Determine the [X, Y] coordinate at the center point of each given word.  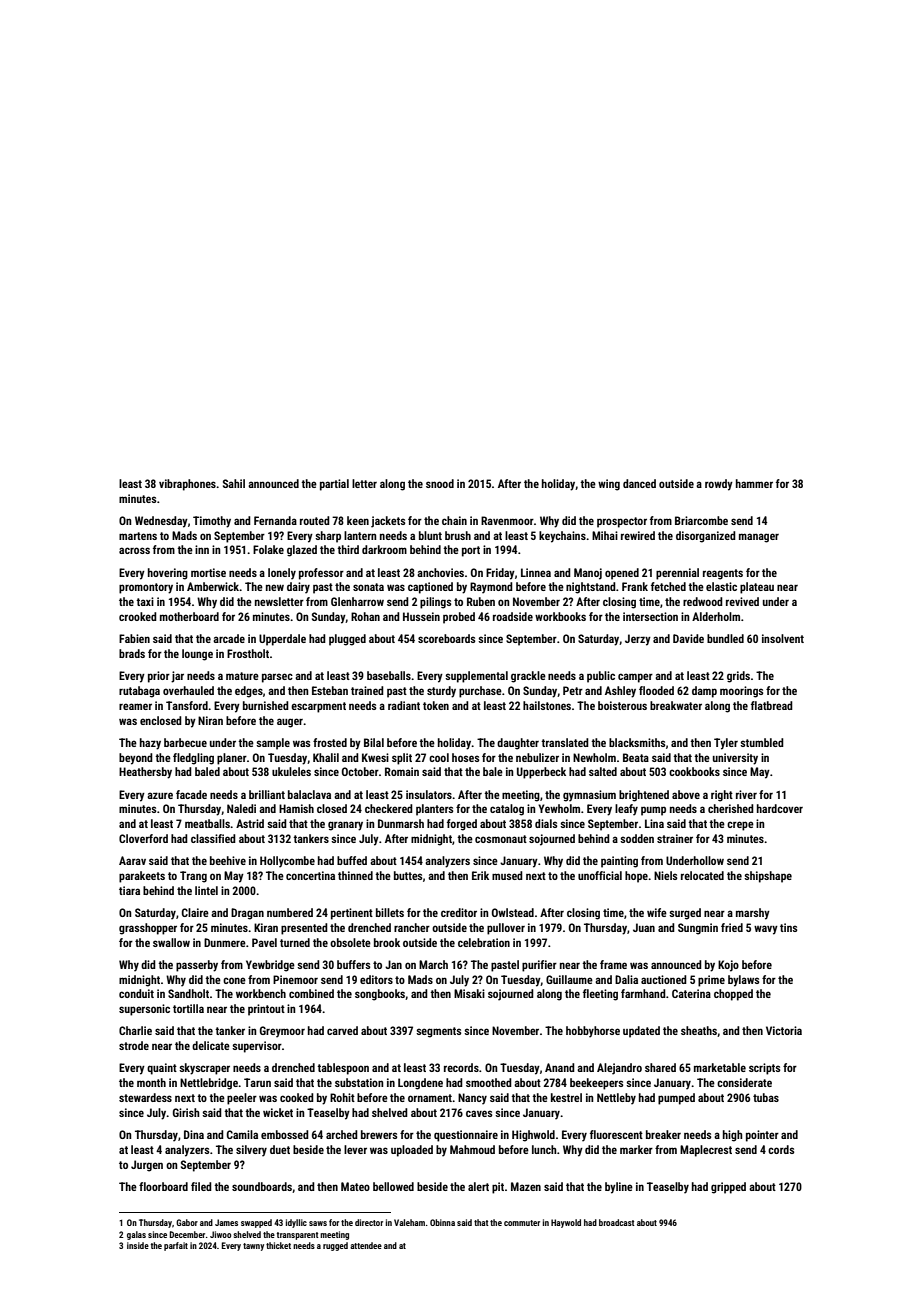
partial [334, 485]
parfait [176, 1246]
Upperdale [282, 640]
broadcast [617, 1222]
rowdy [719, 485]
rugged [335, 1246]
